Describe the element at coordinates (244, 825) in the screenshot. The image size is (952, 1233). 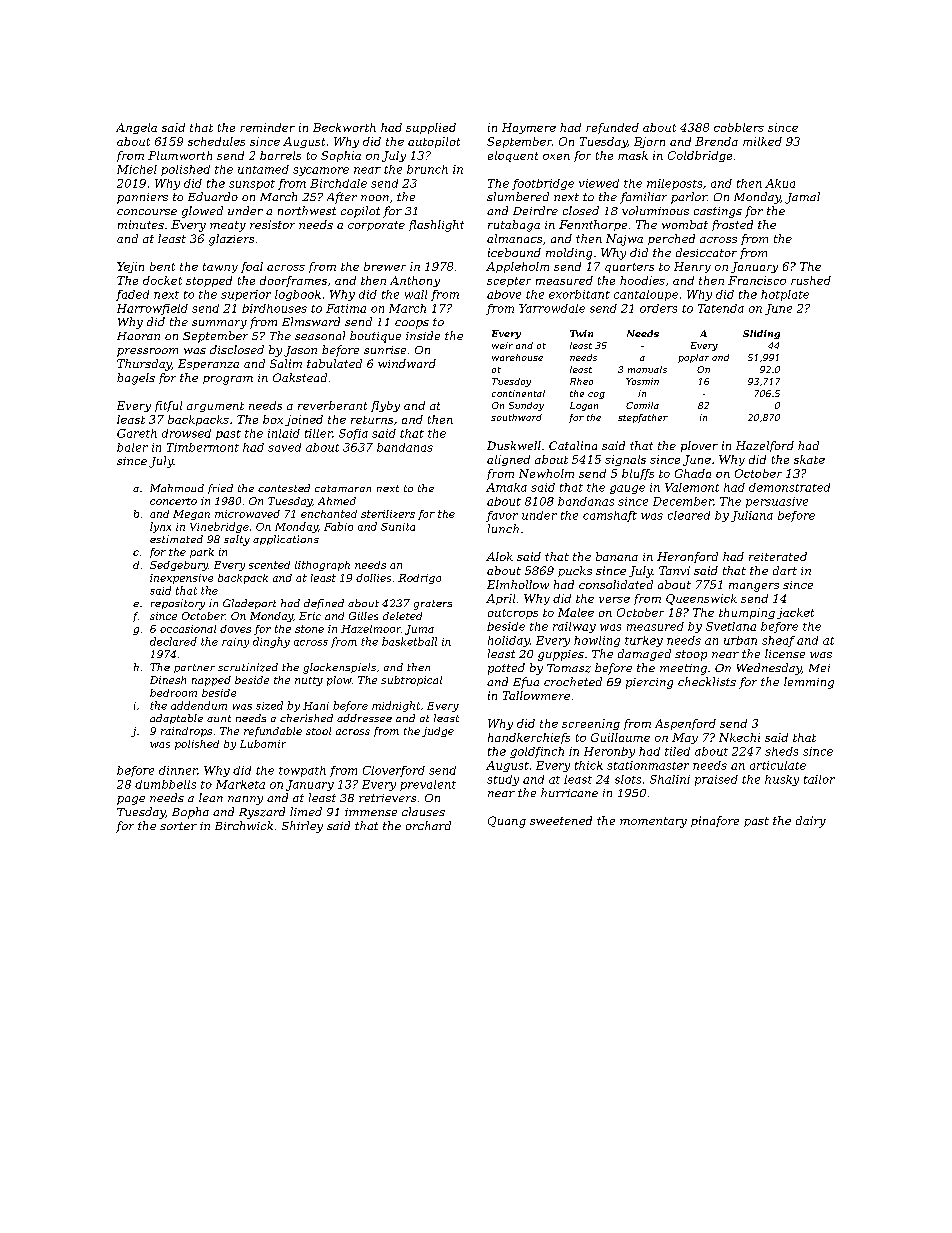
I see `Birchwick` at that location.
